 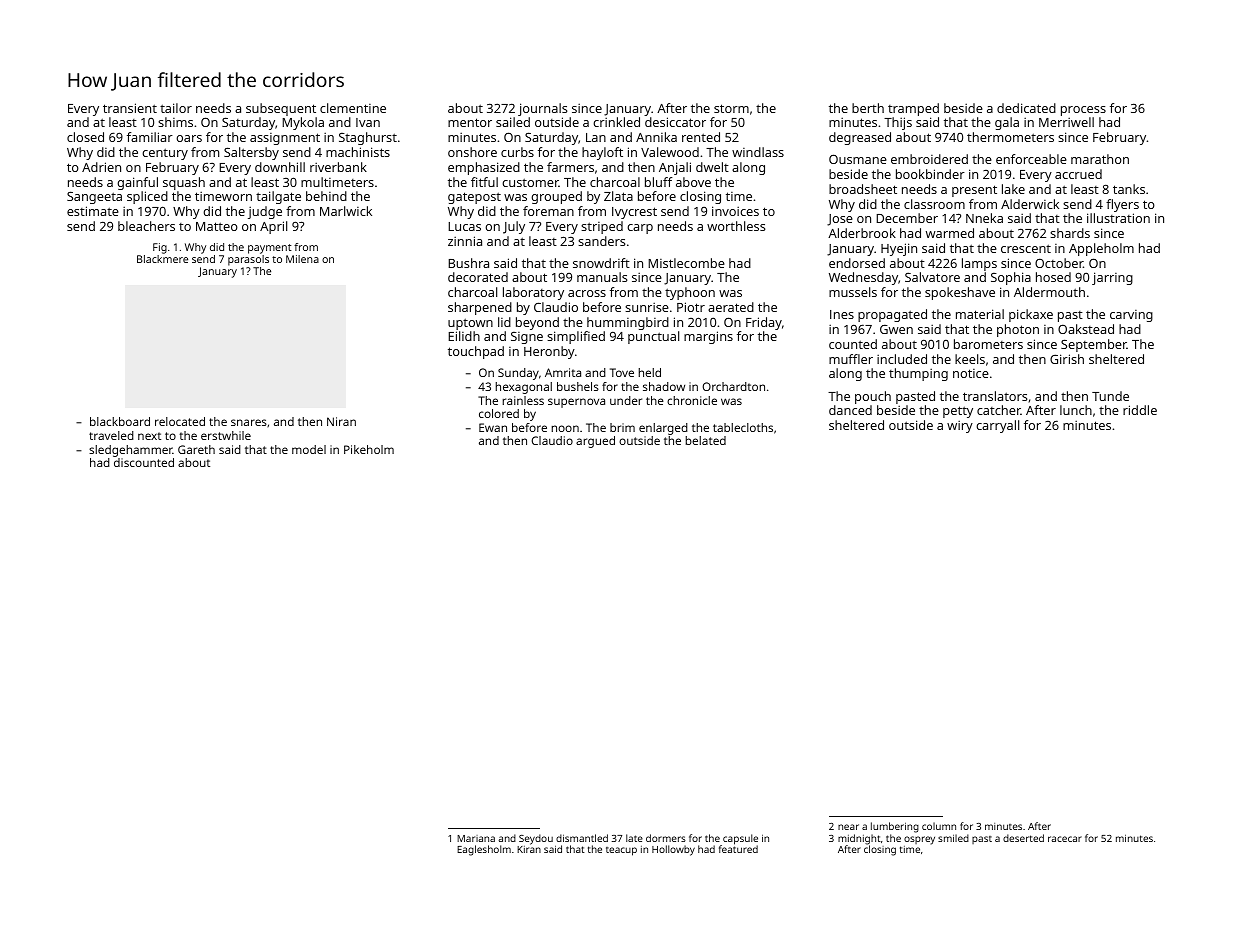 What do you see at coordinates (130, 108) in the image?
I see `transient` at bounding box center [130, 108].
